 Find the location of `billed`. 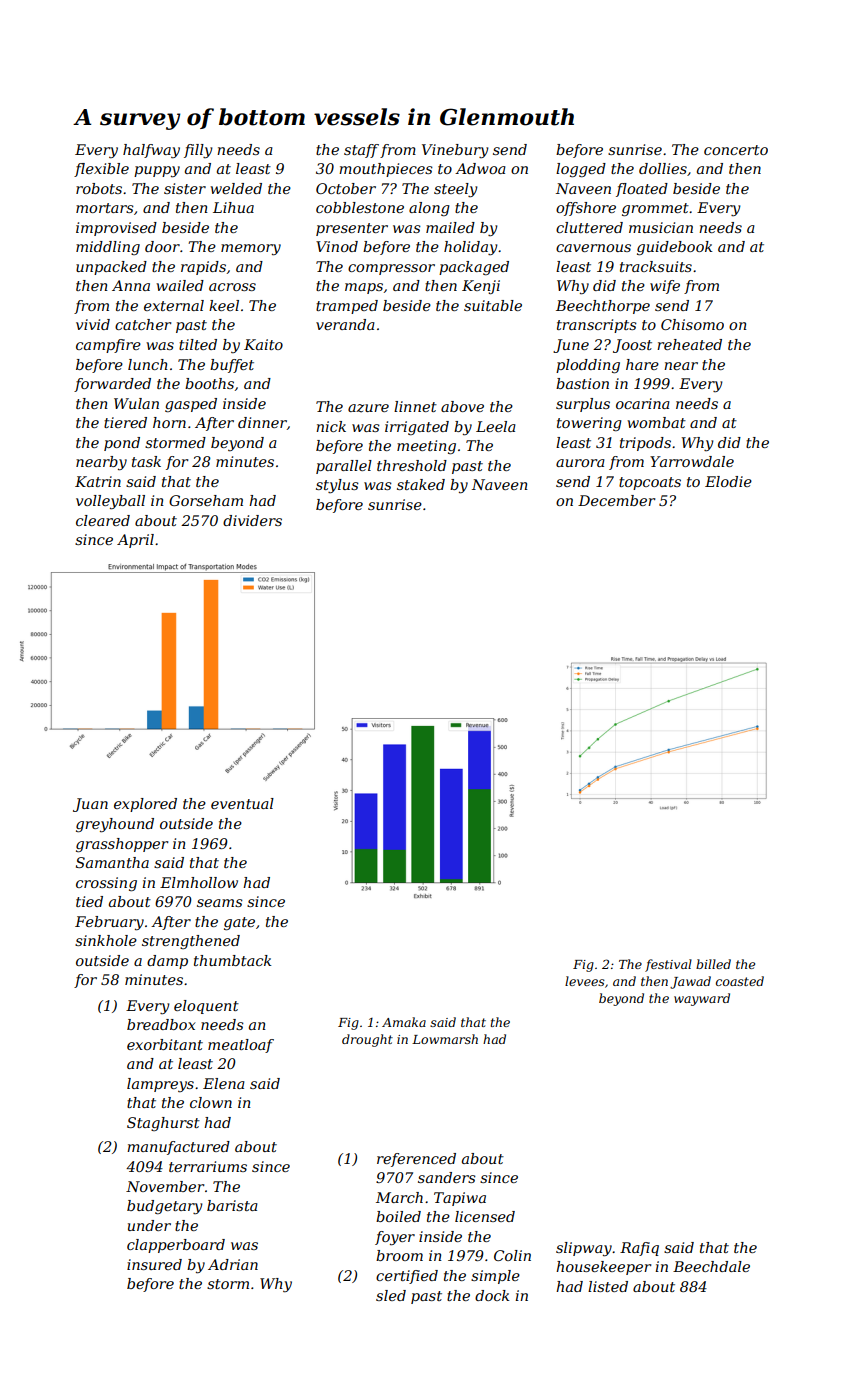

billed is located at coordinates (713, 964).
